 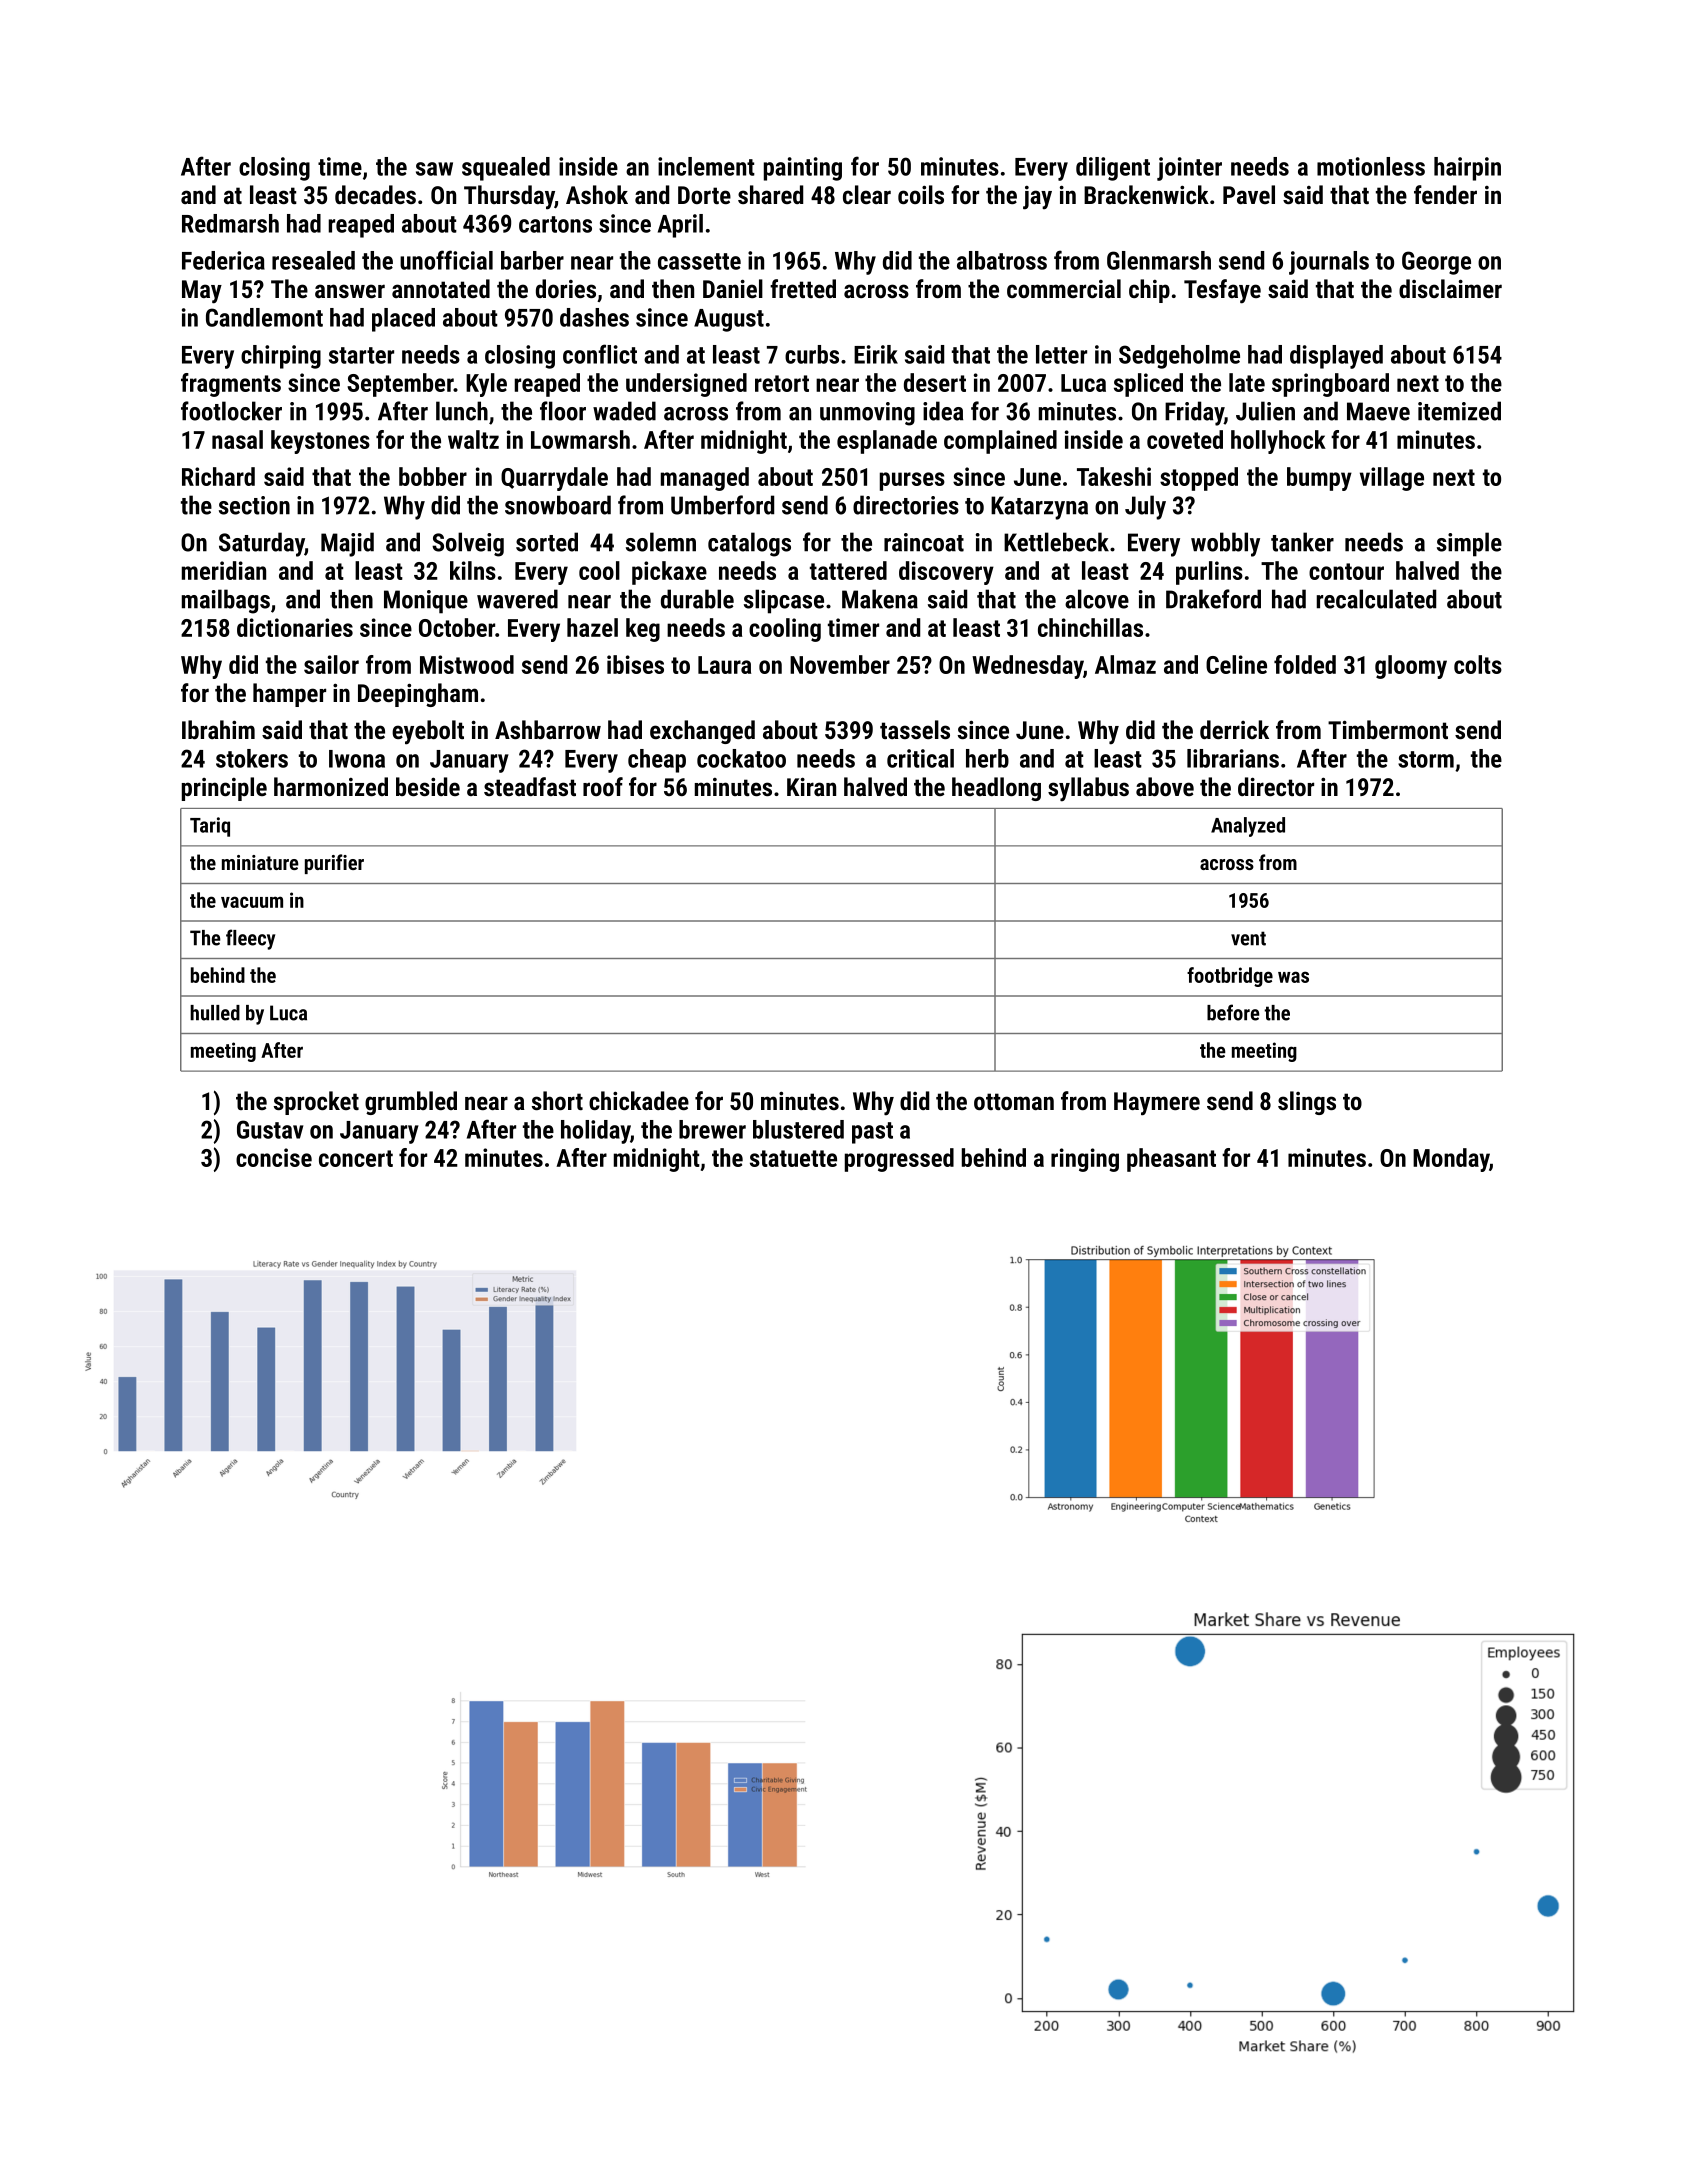 I want to click on unofficial, so click(x=446, y=260).
